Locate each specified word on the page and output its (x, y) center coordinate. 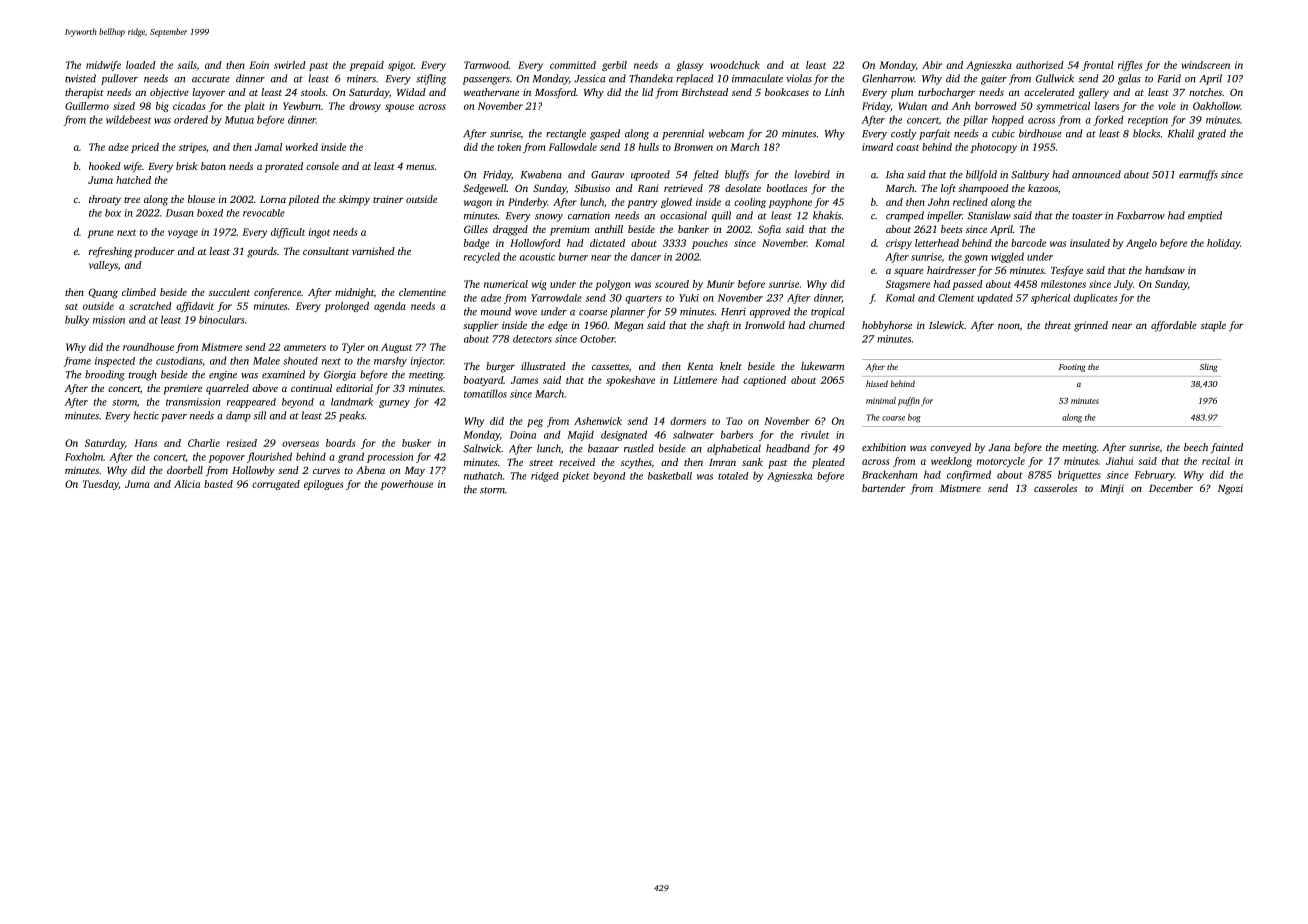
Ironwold (765, 325)
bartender (883, 488)
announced (1096, 174)
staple (1213, 326)
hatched (133, 180)
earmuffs (1198, 175)
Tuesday (101, 485)
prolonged (347, 307)
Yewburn (302, 106)
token (509, 147)
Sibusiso (592, 188)
